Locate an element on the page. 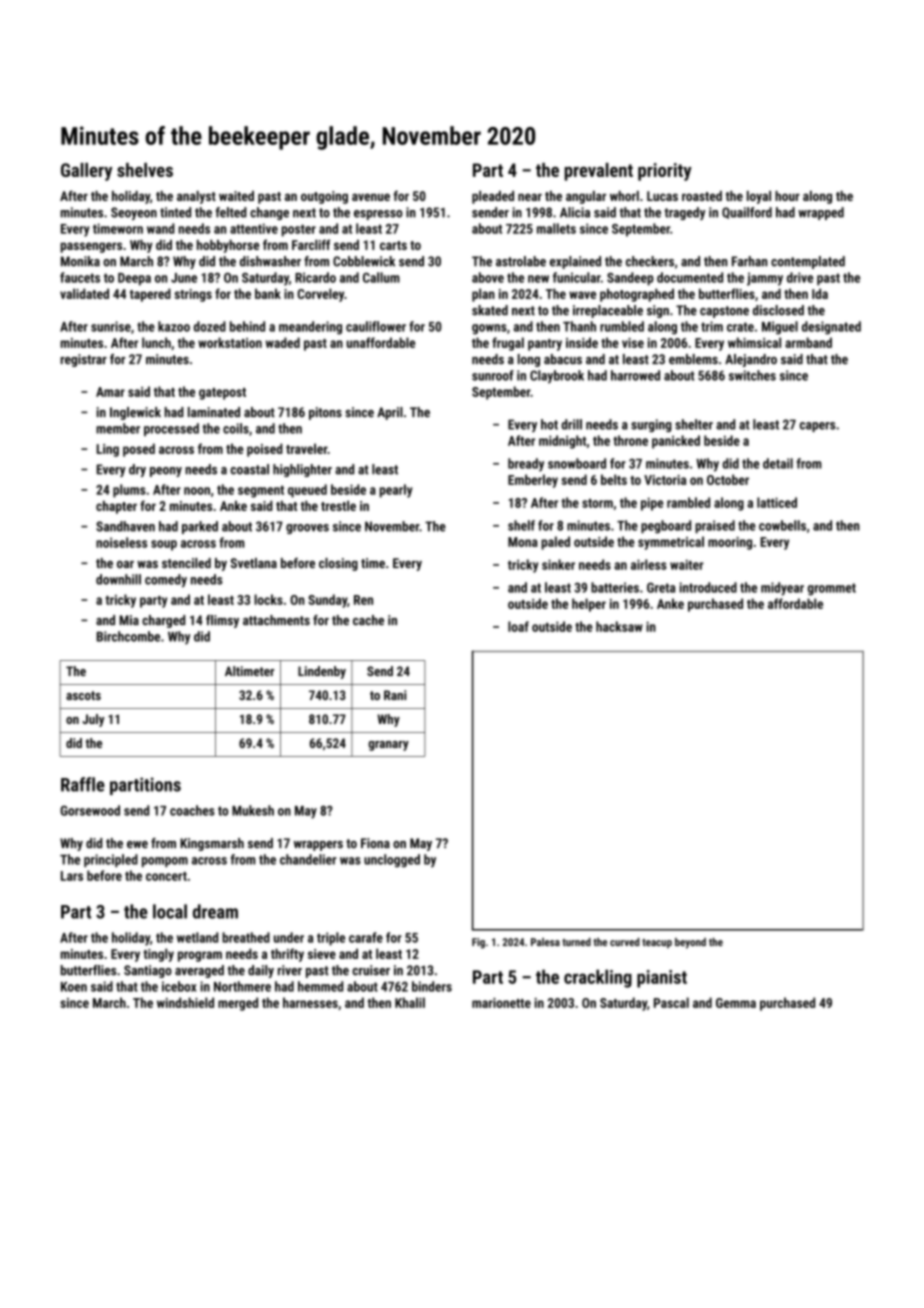  new is located at coordinates (538, 279).
